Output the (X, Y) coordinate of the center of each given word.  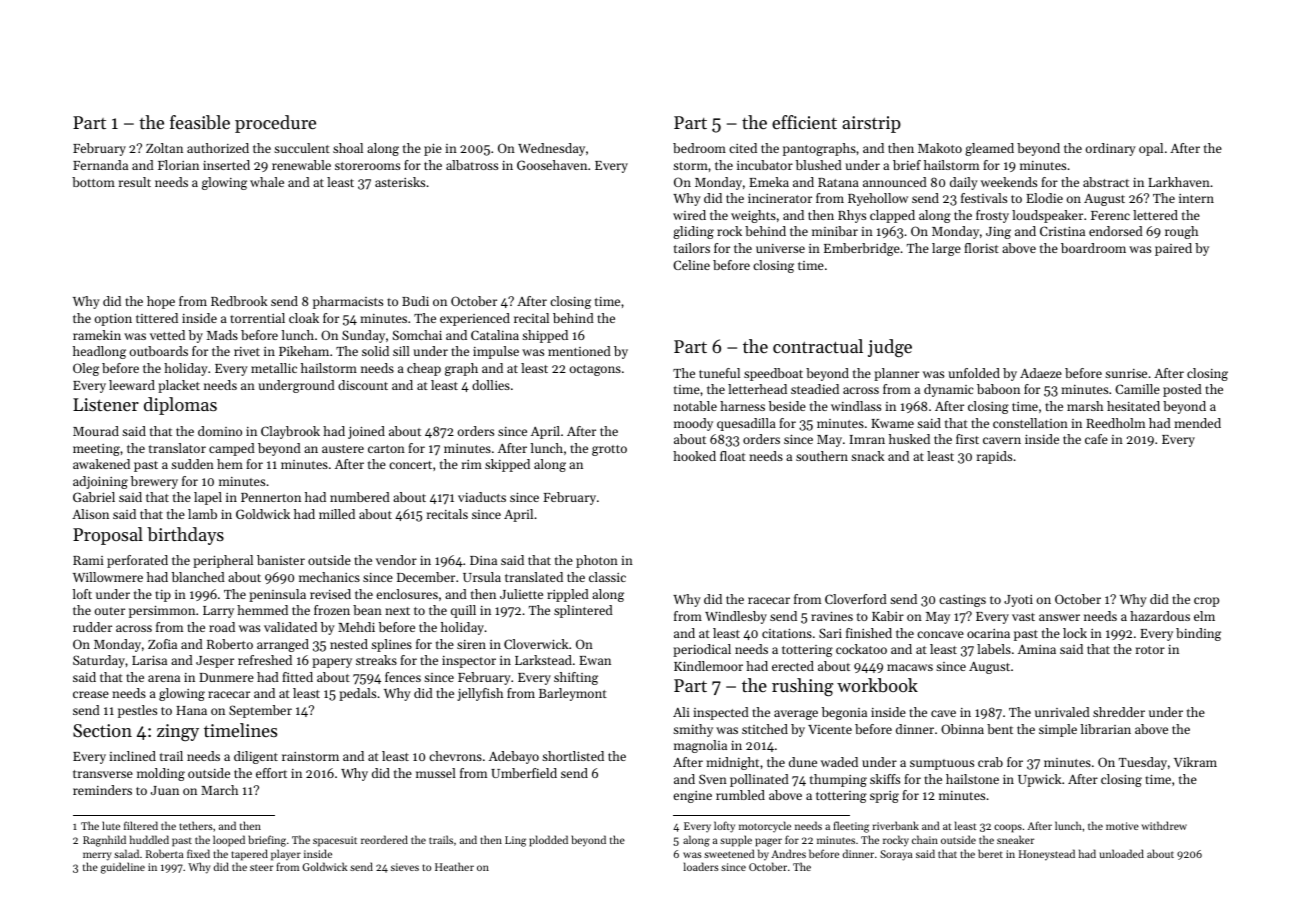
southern (822, 456)
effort (271, 773)
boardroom (1093, 248)
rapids (994, 457)
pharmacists (348, 302)
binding (1198, 634)
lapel (208, 498)
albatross (472, 165)
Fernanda (100, 165)
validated (290, 627)
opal (1151, 149)
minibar (835, 231)
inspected (721, 713)
